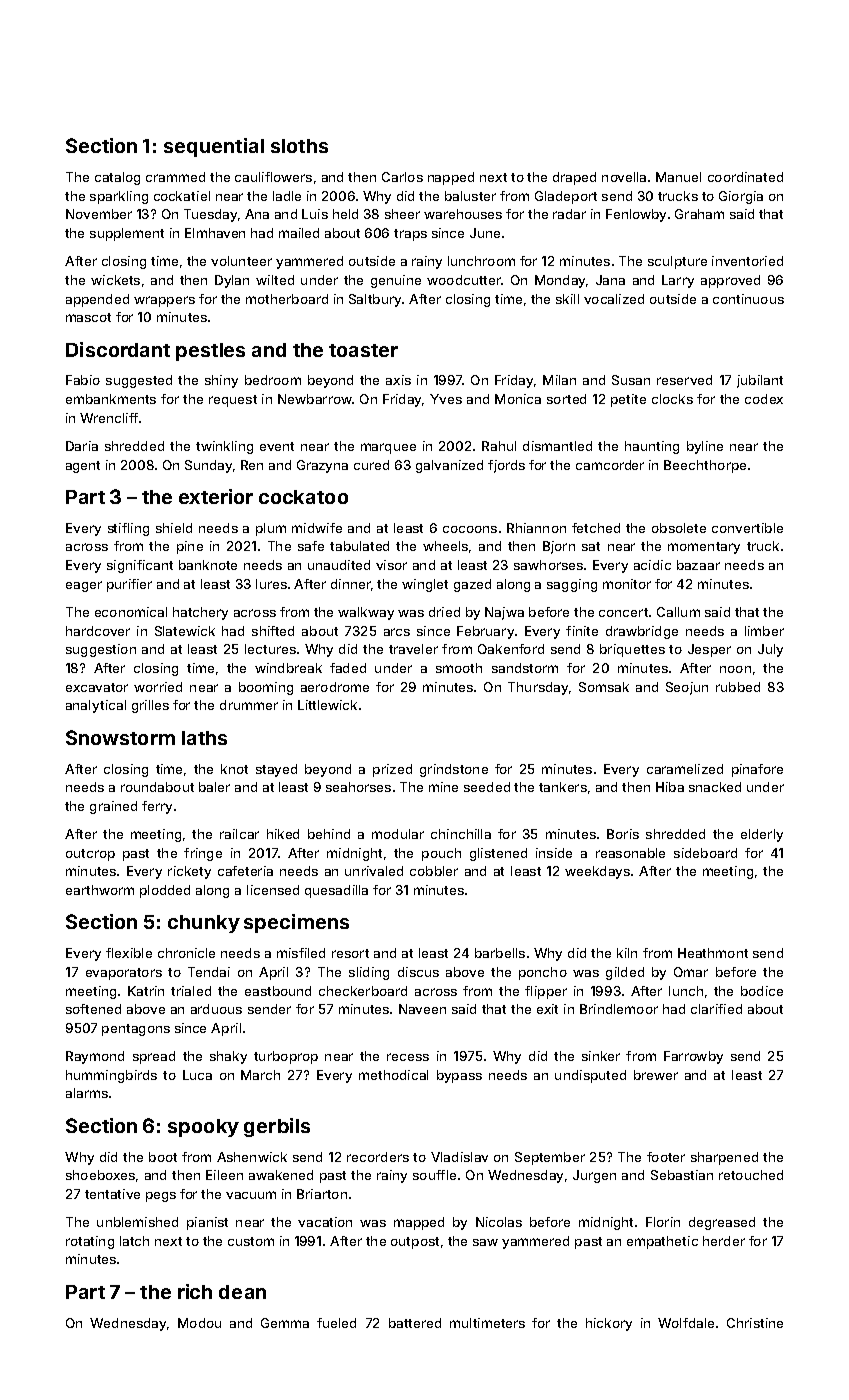 Image resolution: width=849 pixels, height=1400 pixels. What do you see at coordinates (117, 178) in the image?
I see `catalog` at bounding box center [117, 178].
